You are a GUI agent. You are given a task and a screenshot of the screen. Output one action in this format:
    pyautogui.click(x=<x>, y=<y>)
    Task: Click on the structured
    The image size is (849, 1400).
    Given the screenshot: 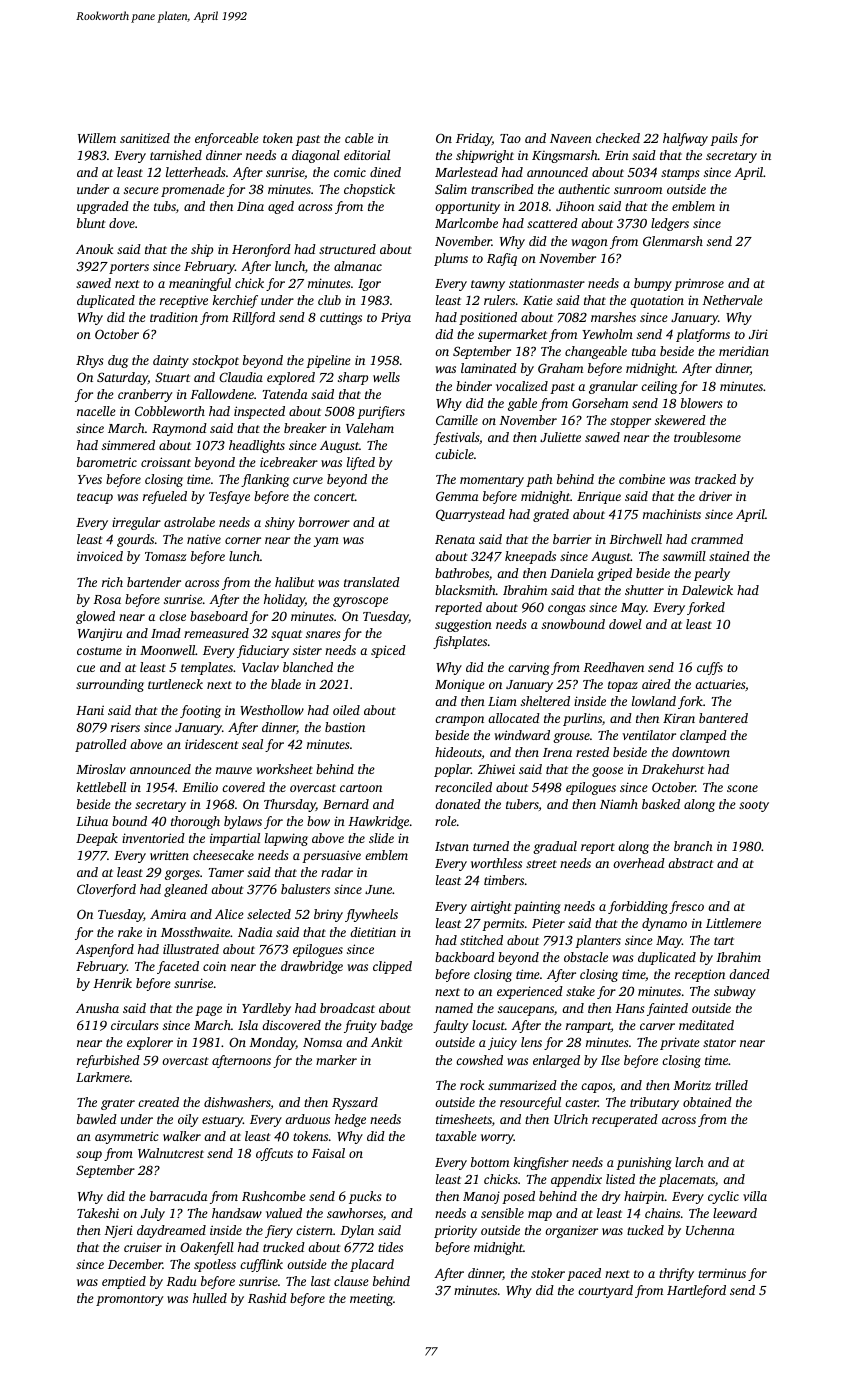 What is the action you would take?
    pyautogui.click(x=347, y=249)
